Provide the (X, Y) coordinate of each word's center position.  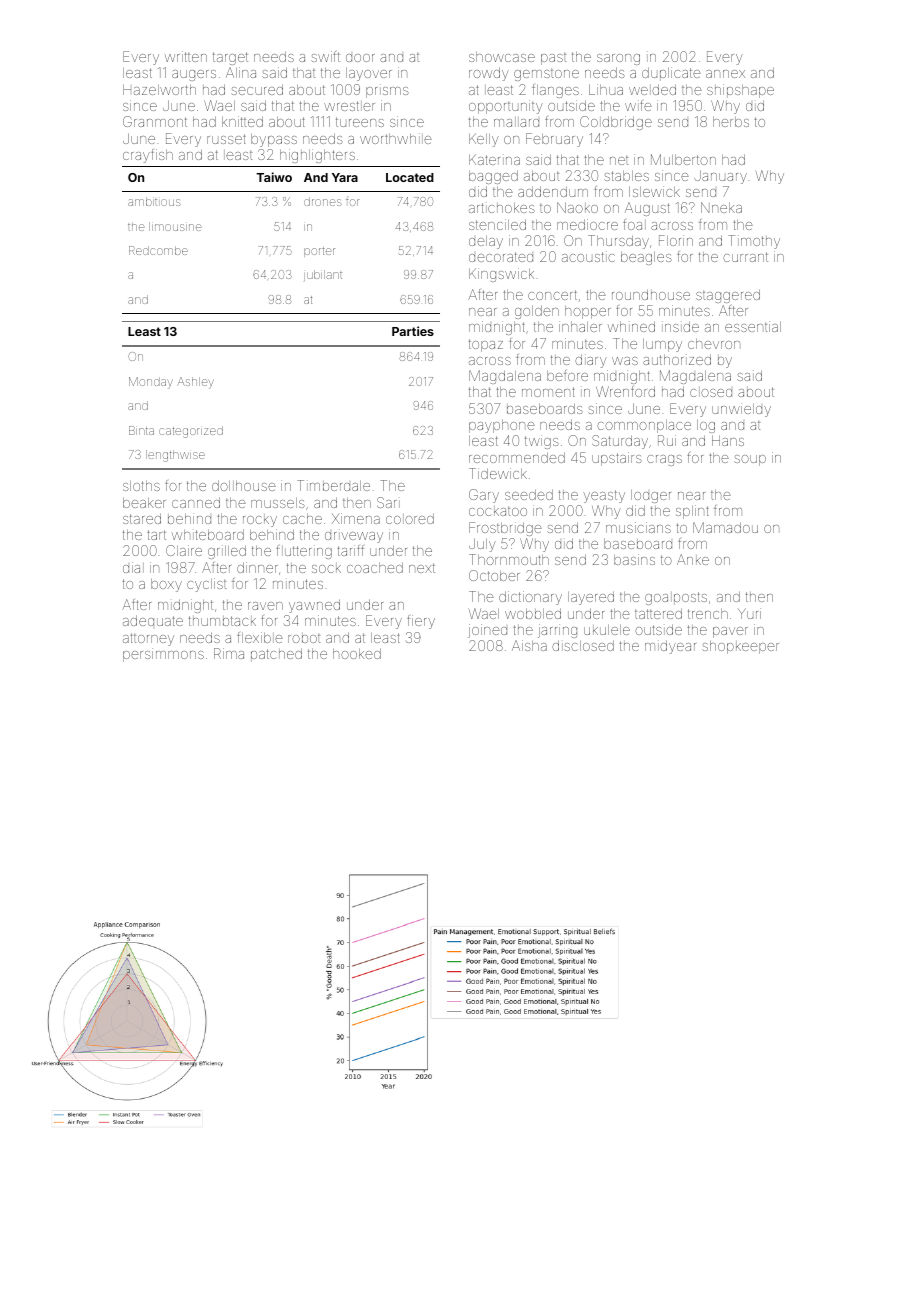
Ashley (195, 383)
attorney (148, 639)
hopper (588, 312)
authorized (677, 359)
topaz (486, 345)
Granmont (155, 121)
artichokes (501, 208)
